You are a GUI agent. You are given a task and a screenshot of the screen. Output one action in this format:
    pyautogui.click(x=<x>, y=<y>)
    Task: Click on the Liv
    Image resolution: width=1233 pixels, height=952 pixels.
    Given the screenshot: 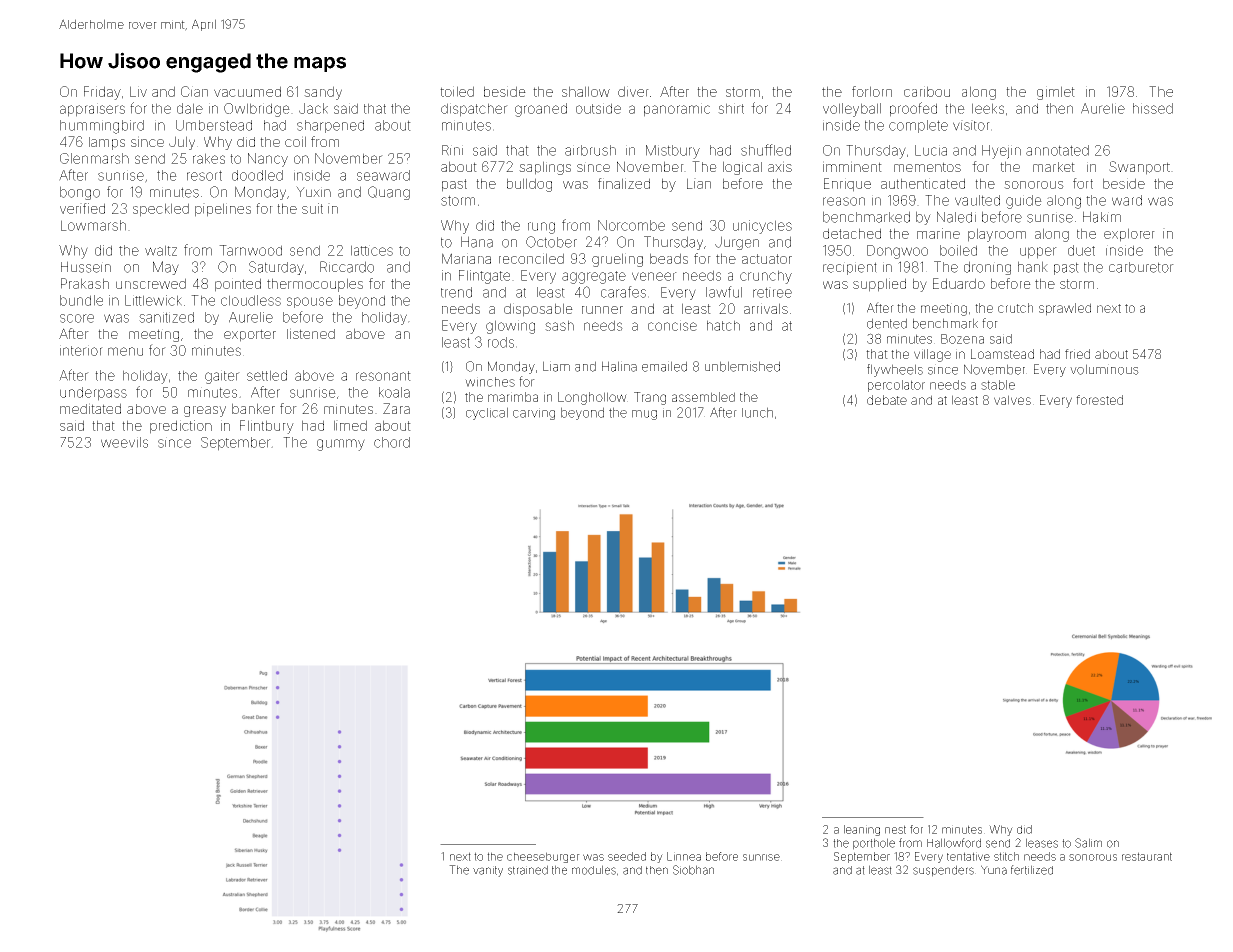 What is the action you would take?
    pyautogui.click(x=138, y=91)
